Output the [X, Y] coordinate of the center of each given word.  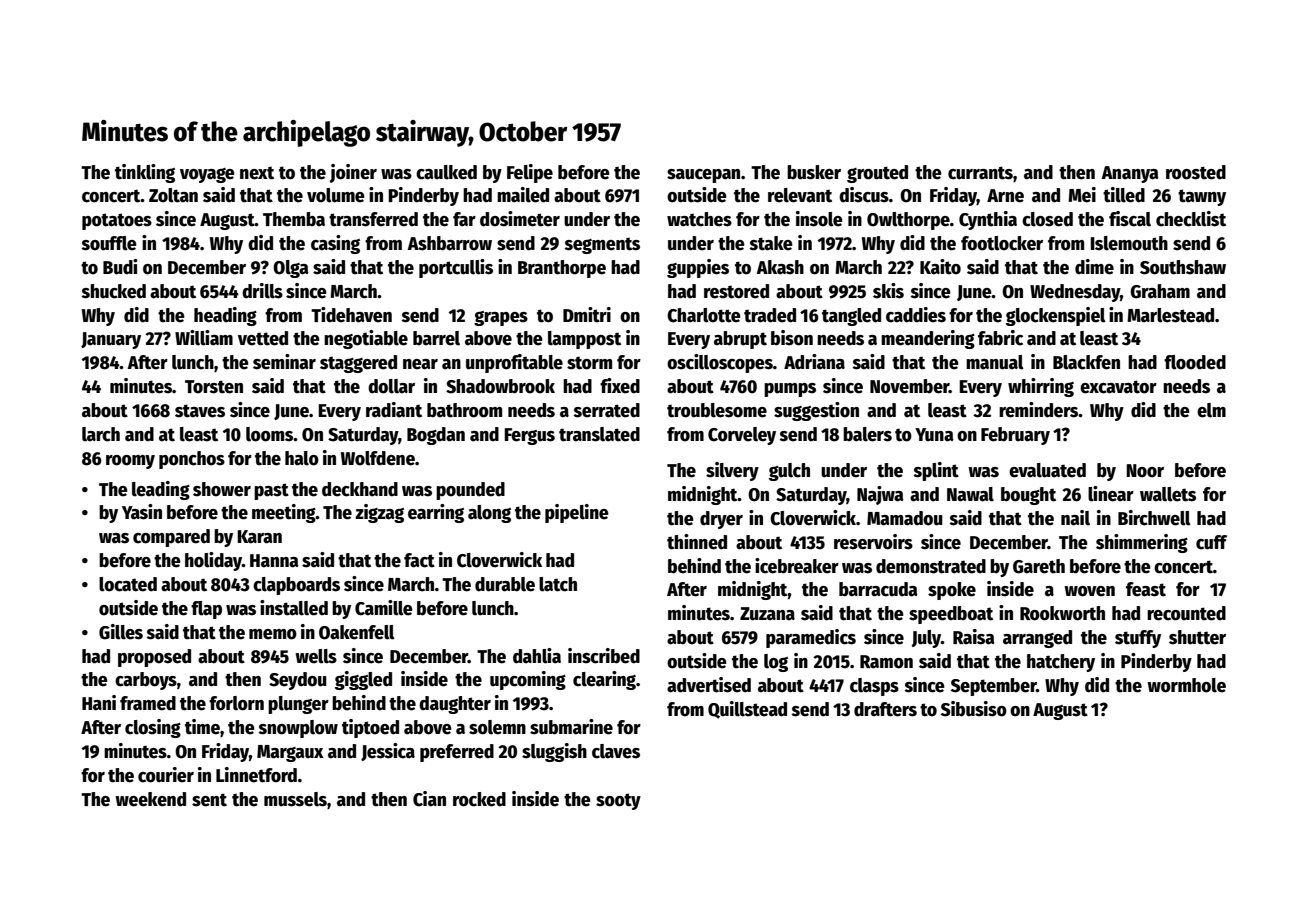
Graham [1160, 291]
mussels [295, 799]
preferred [457, 753]
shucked [114, 291]
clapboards [296, 586]
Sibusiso [974, 709]
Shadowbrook [500, 386]
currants [980, 173]
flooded [1195, 362]
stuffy [1138, 639]
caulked [446, 172]
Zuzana [767, 614]
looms [269, 434]
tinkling [145, 173]
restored [736, 291]
